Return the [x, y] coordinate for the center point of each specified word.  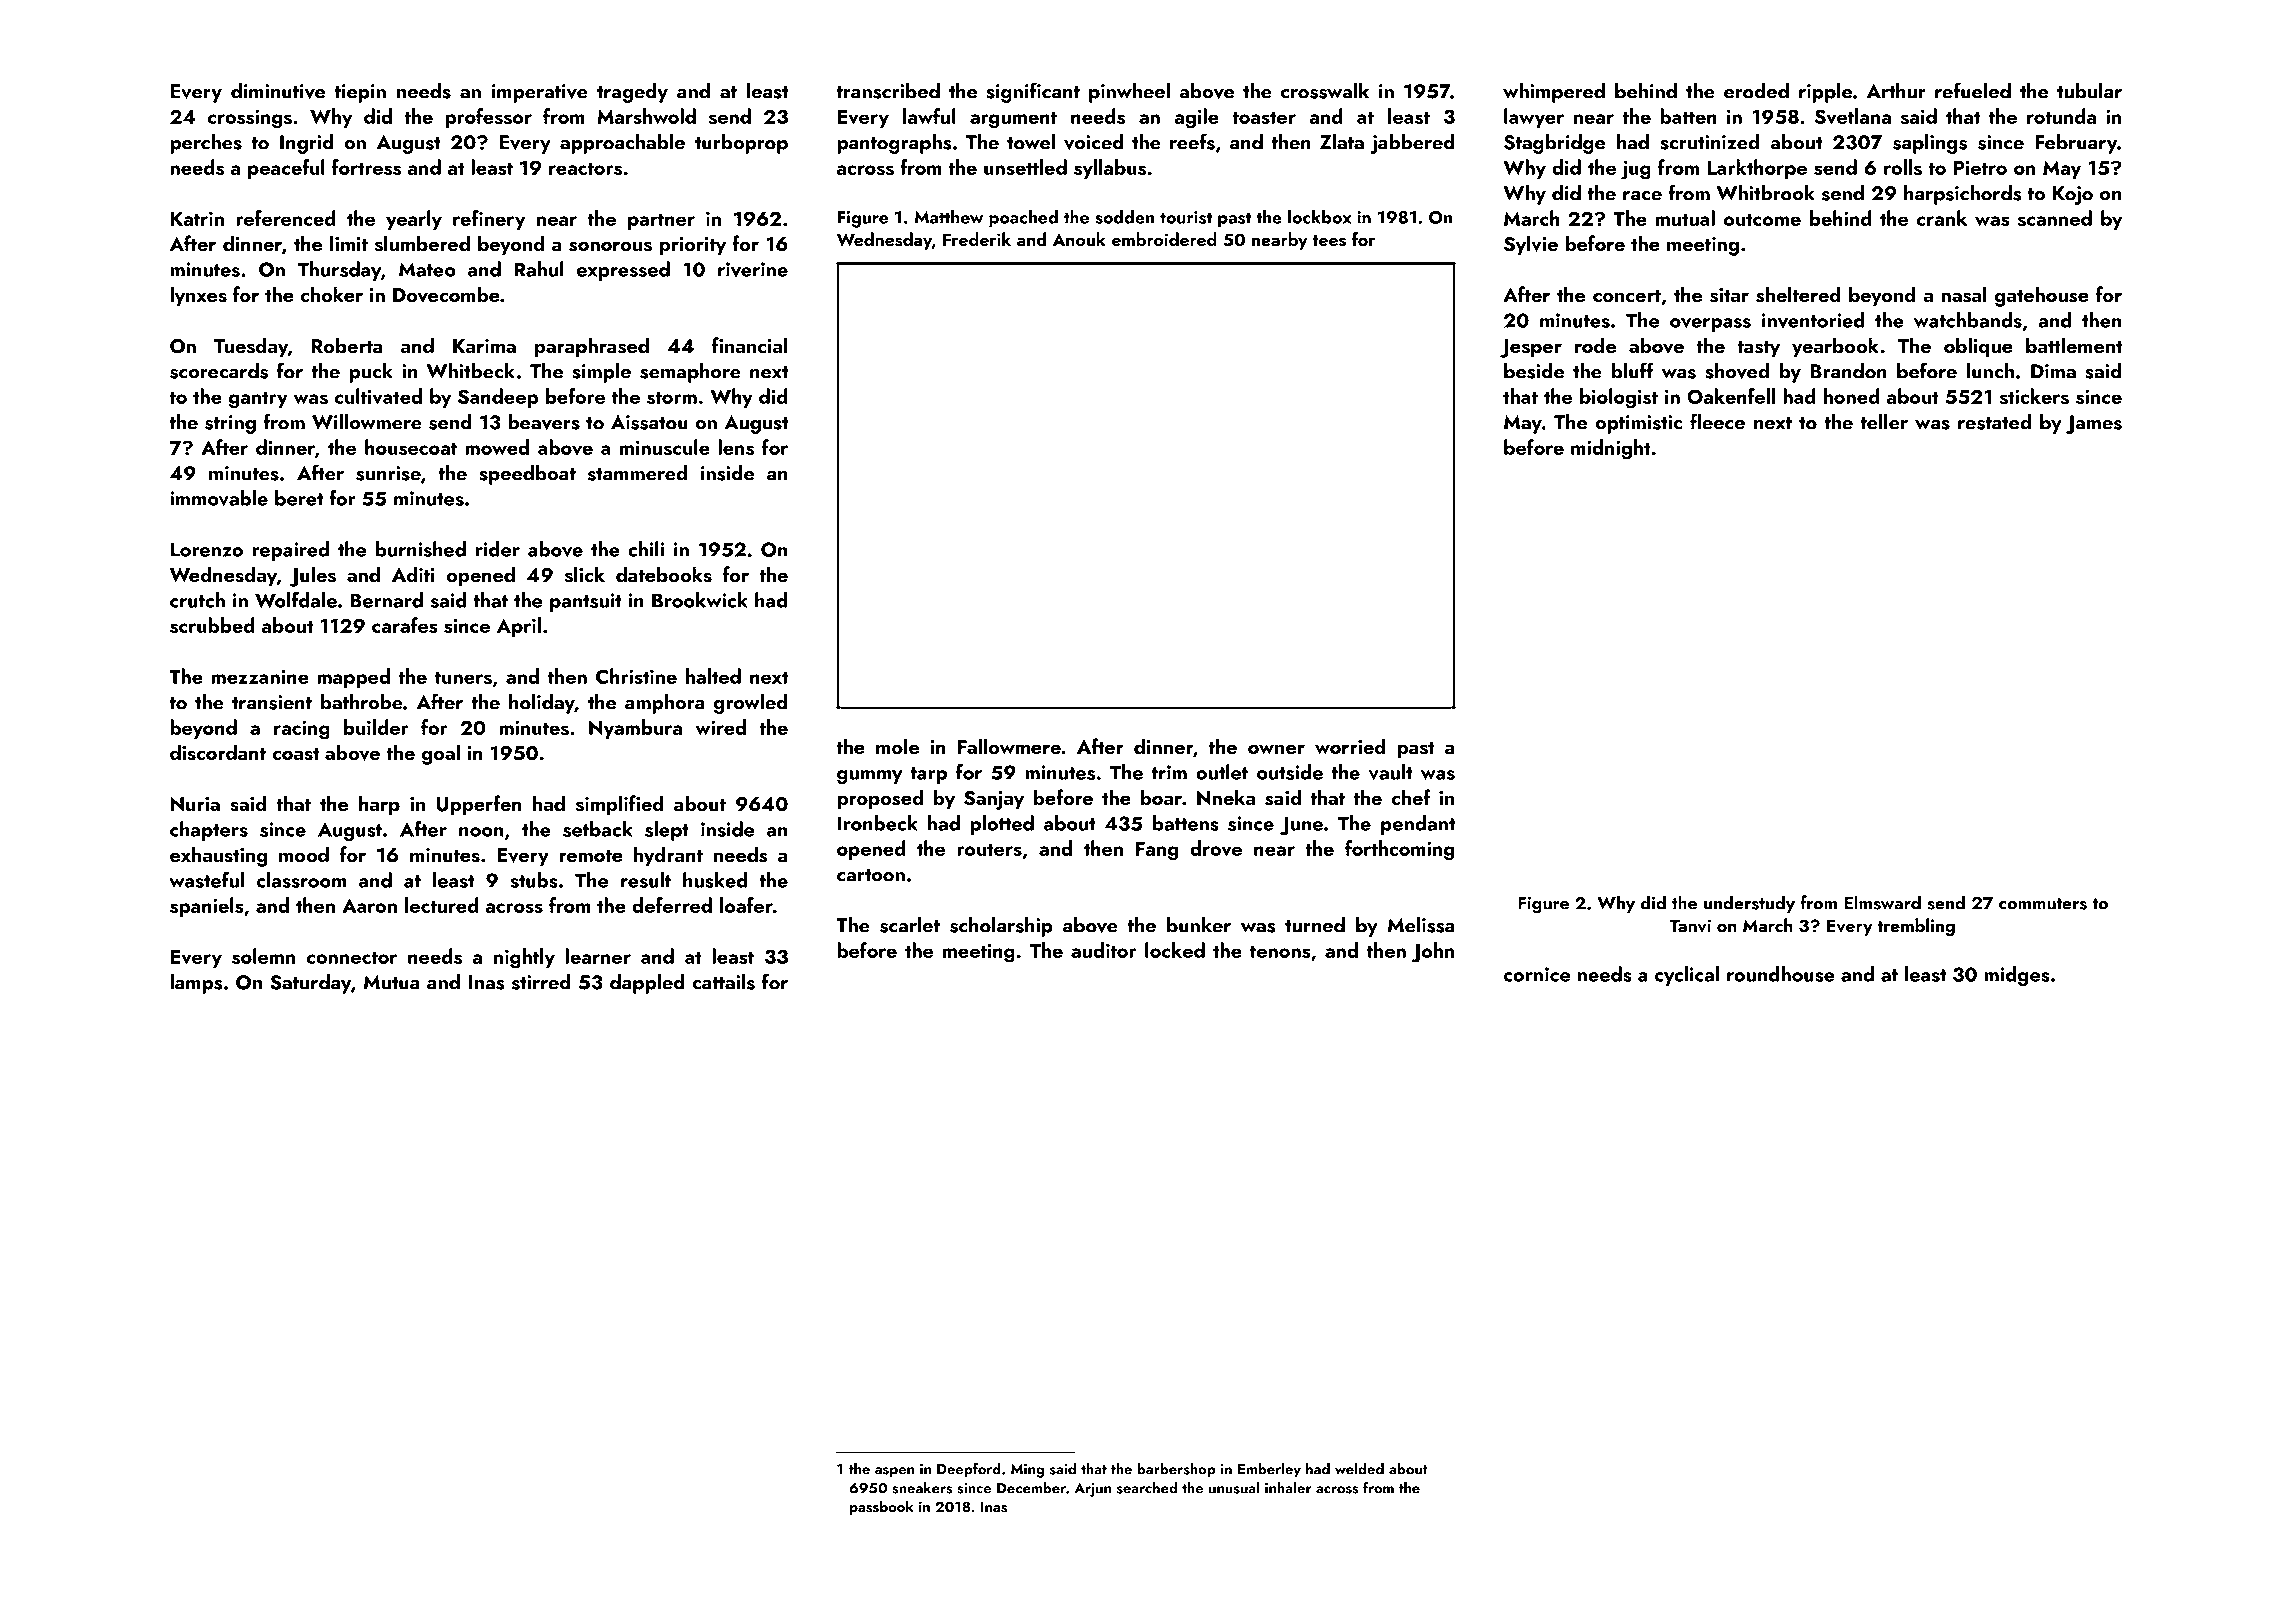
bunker [1199, 925]
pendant [1418, 825]
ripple [1825, 93]
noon [481, 832]
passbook [882, 1507]
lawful [929, 116]
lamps [196, 984]
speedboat [527, 475]
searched [1147, 1488]
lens [736, 447]
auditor [1104, 950]
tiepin [360, 93]
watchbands [1968, 320]
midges [2017, 976]
